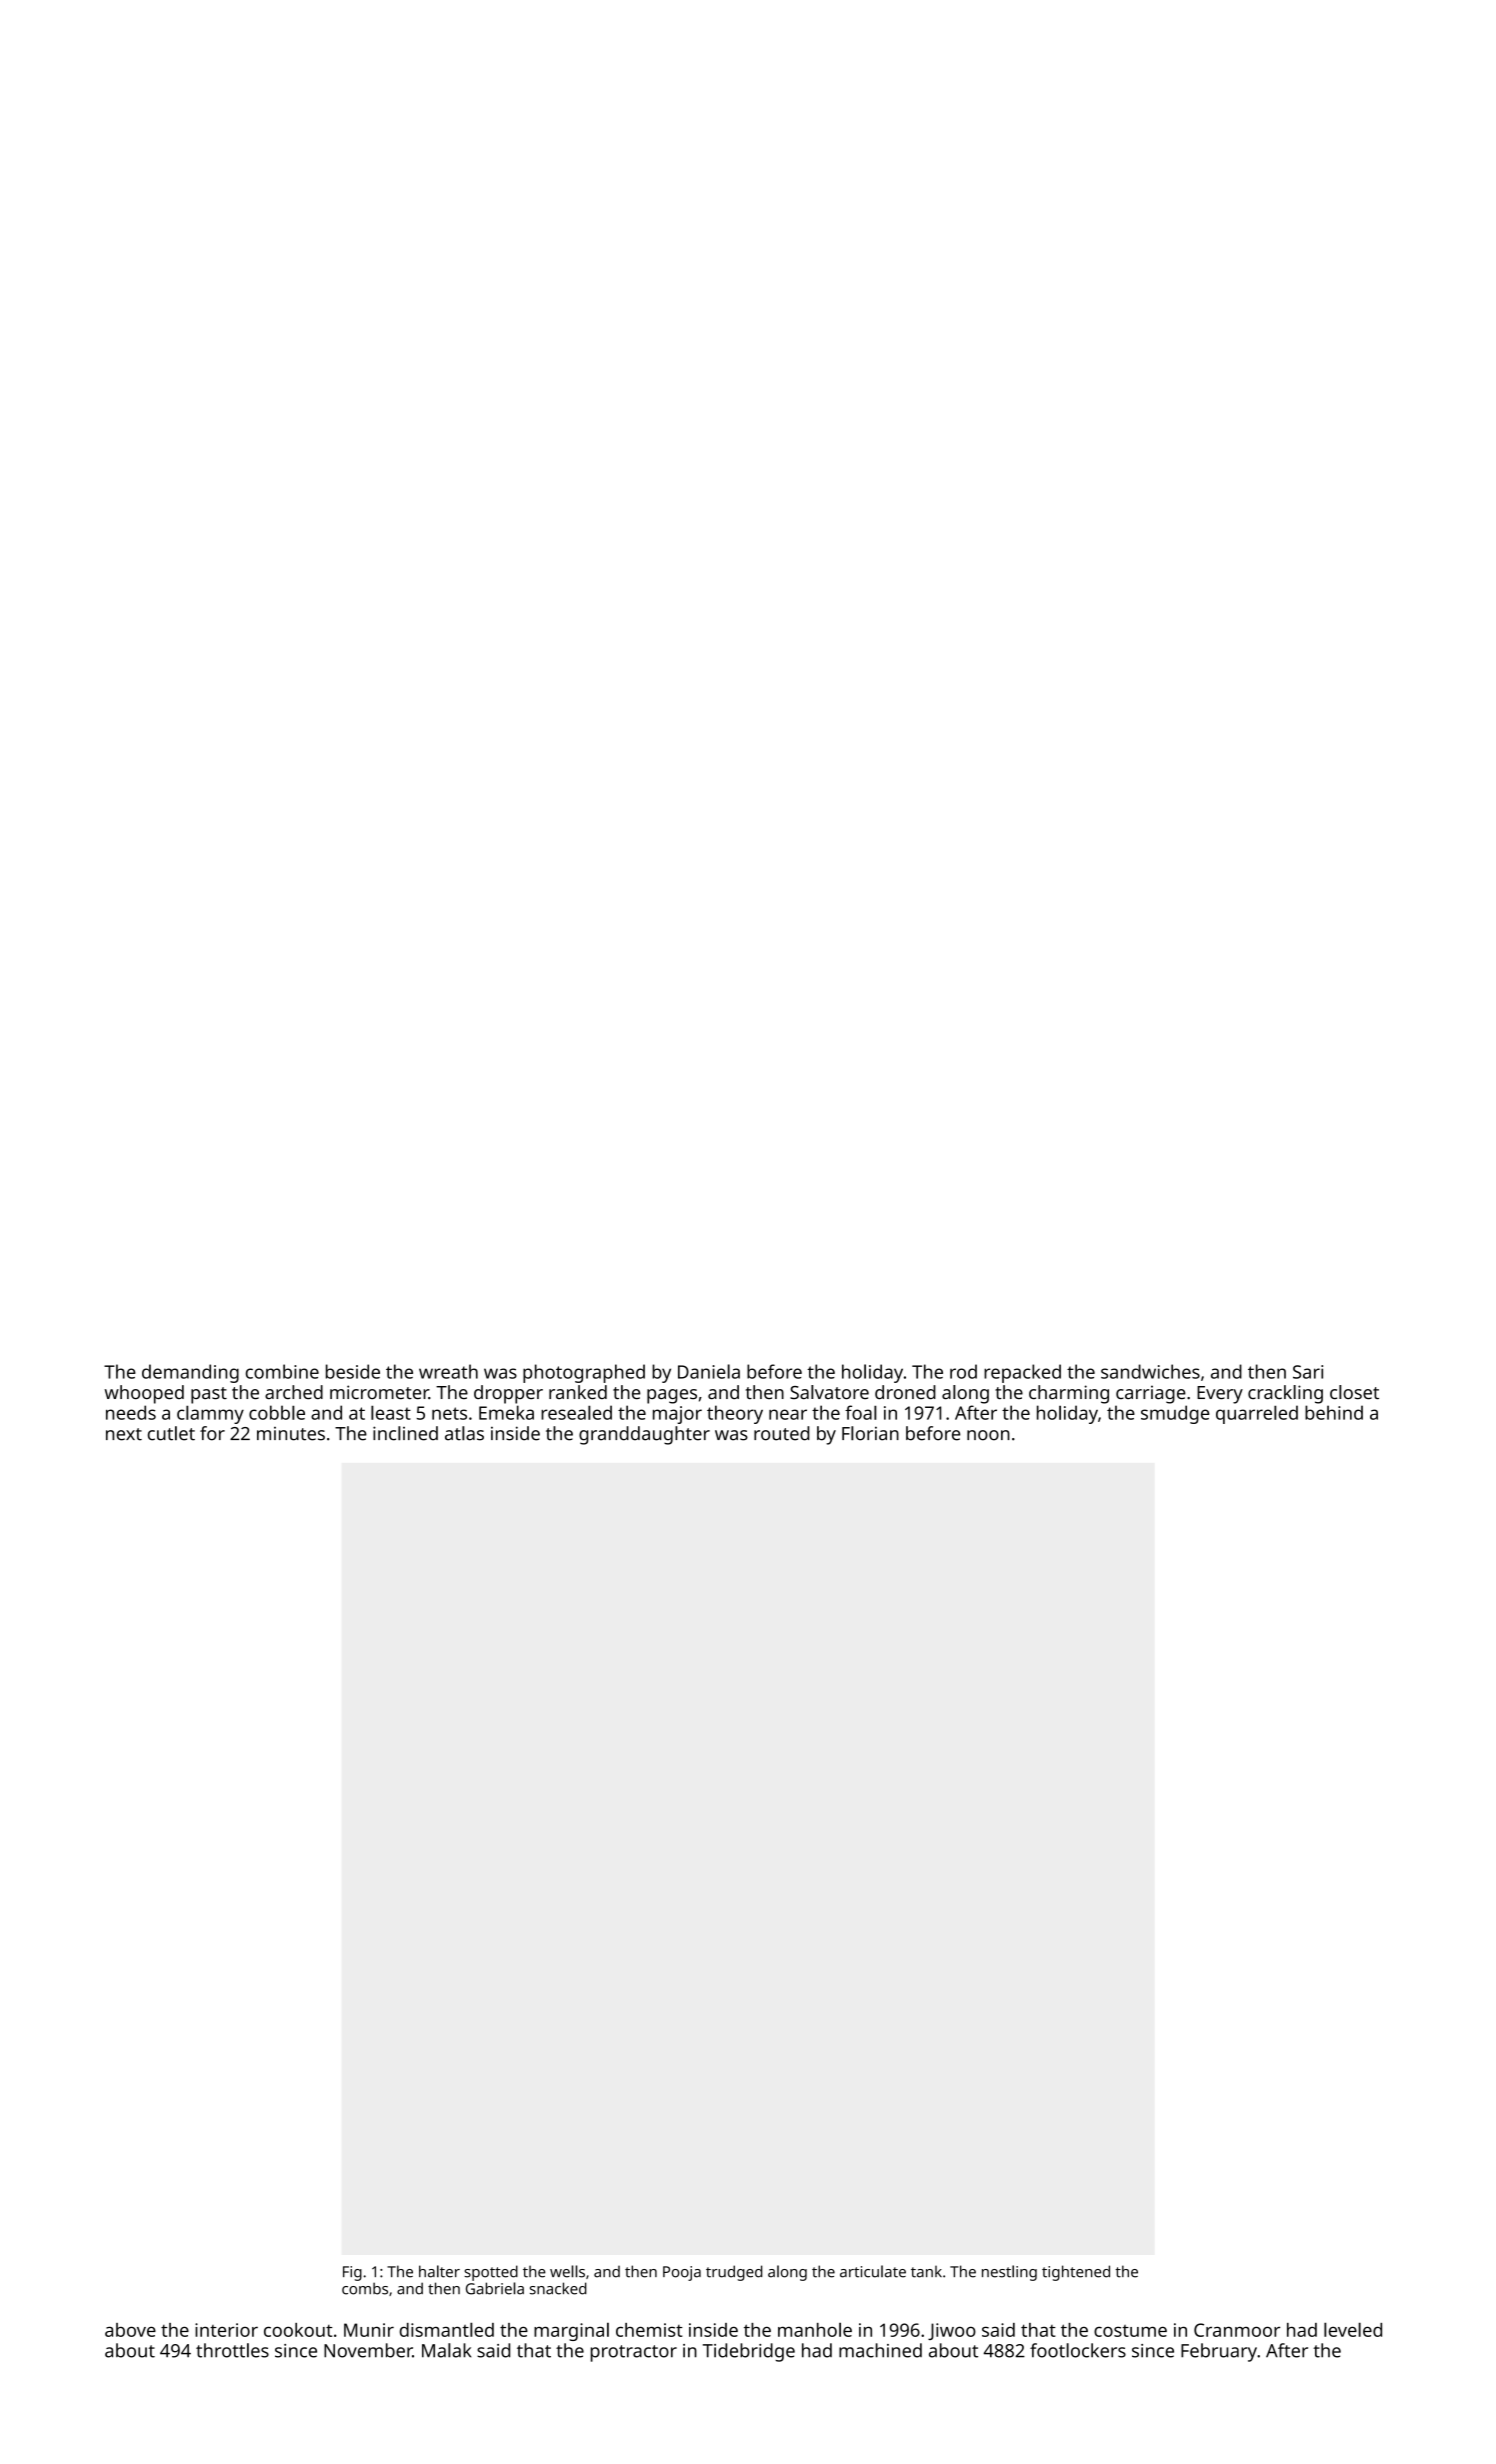 The width and height of the image is (1496, 2464). Describe the element at coordinates (1076, 2273) in the image. I see `tightened` at that location.
